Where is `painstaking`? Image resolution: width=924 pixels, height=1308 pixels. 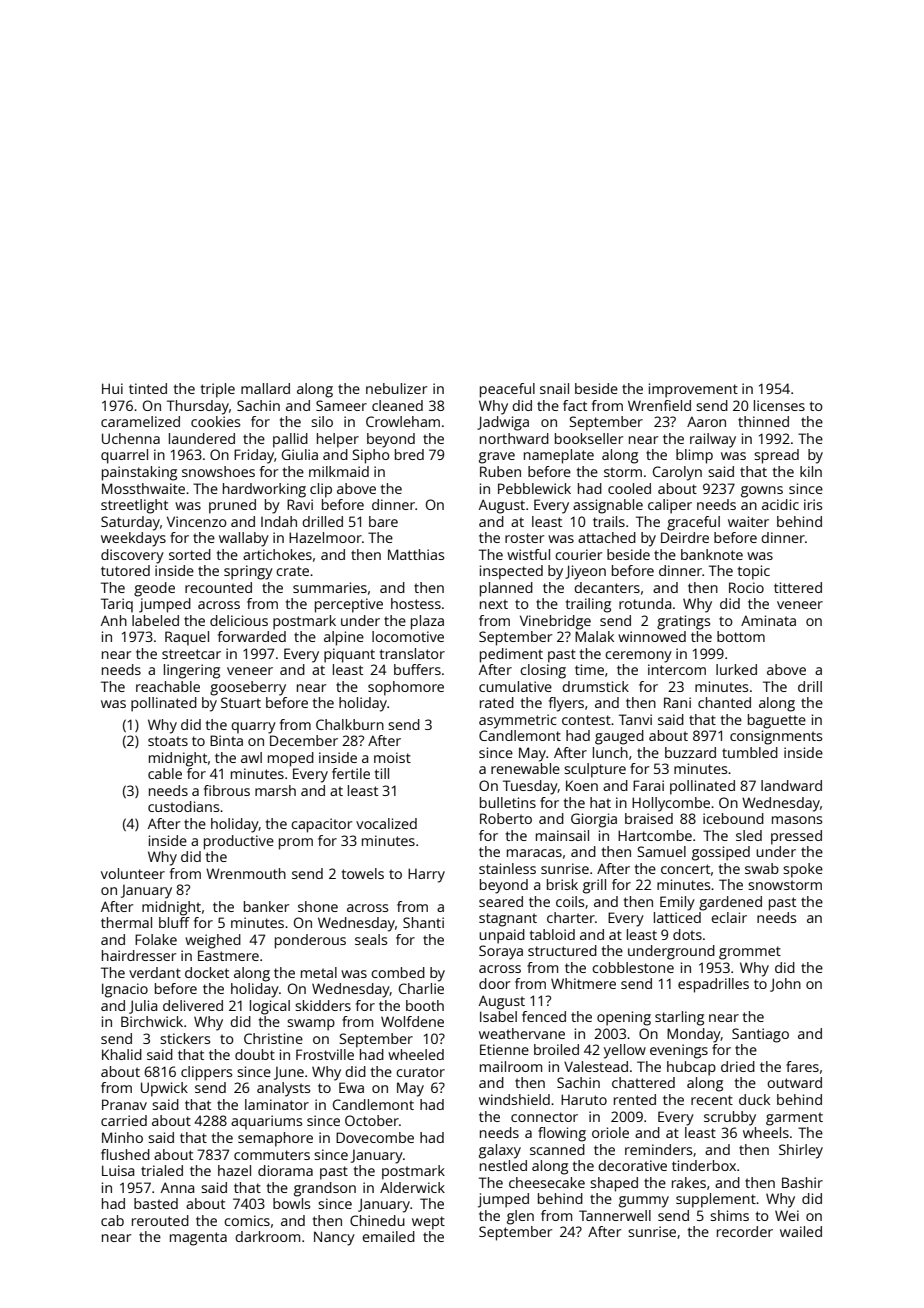
painstaking is located at coordinates (139, 473).
